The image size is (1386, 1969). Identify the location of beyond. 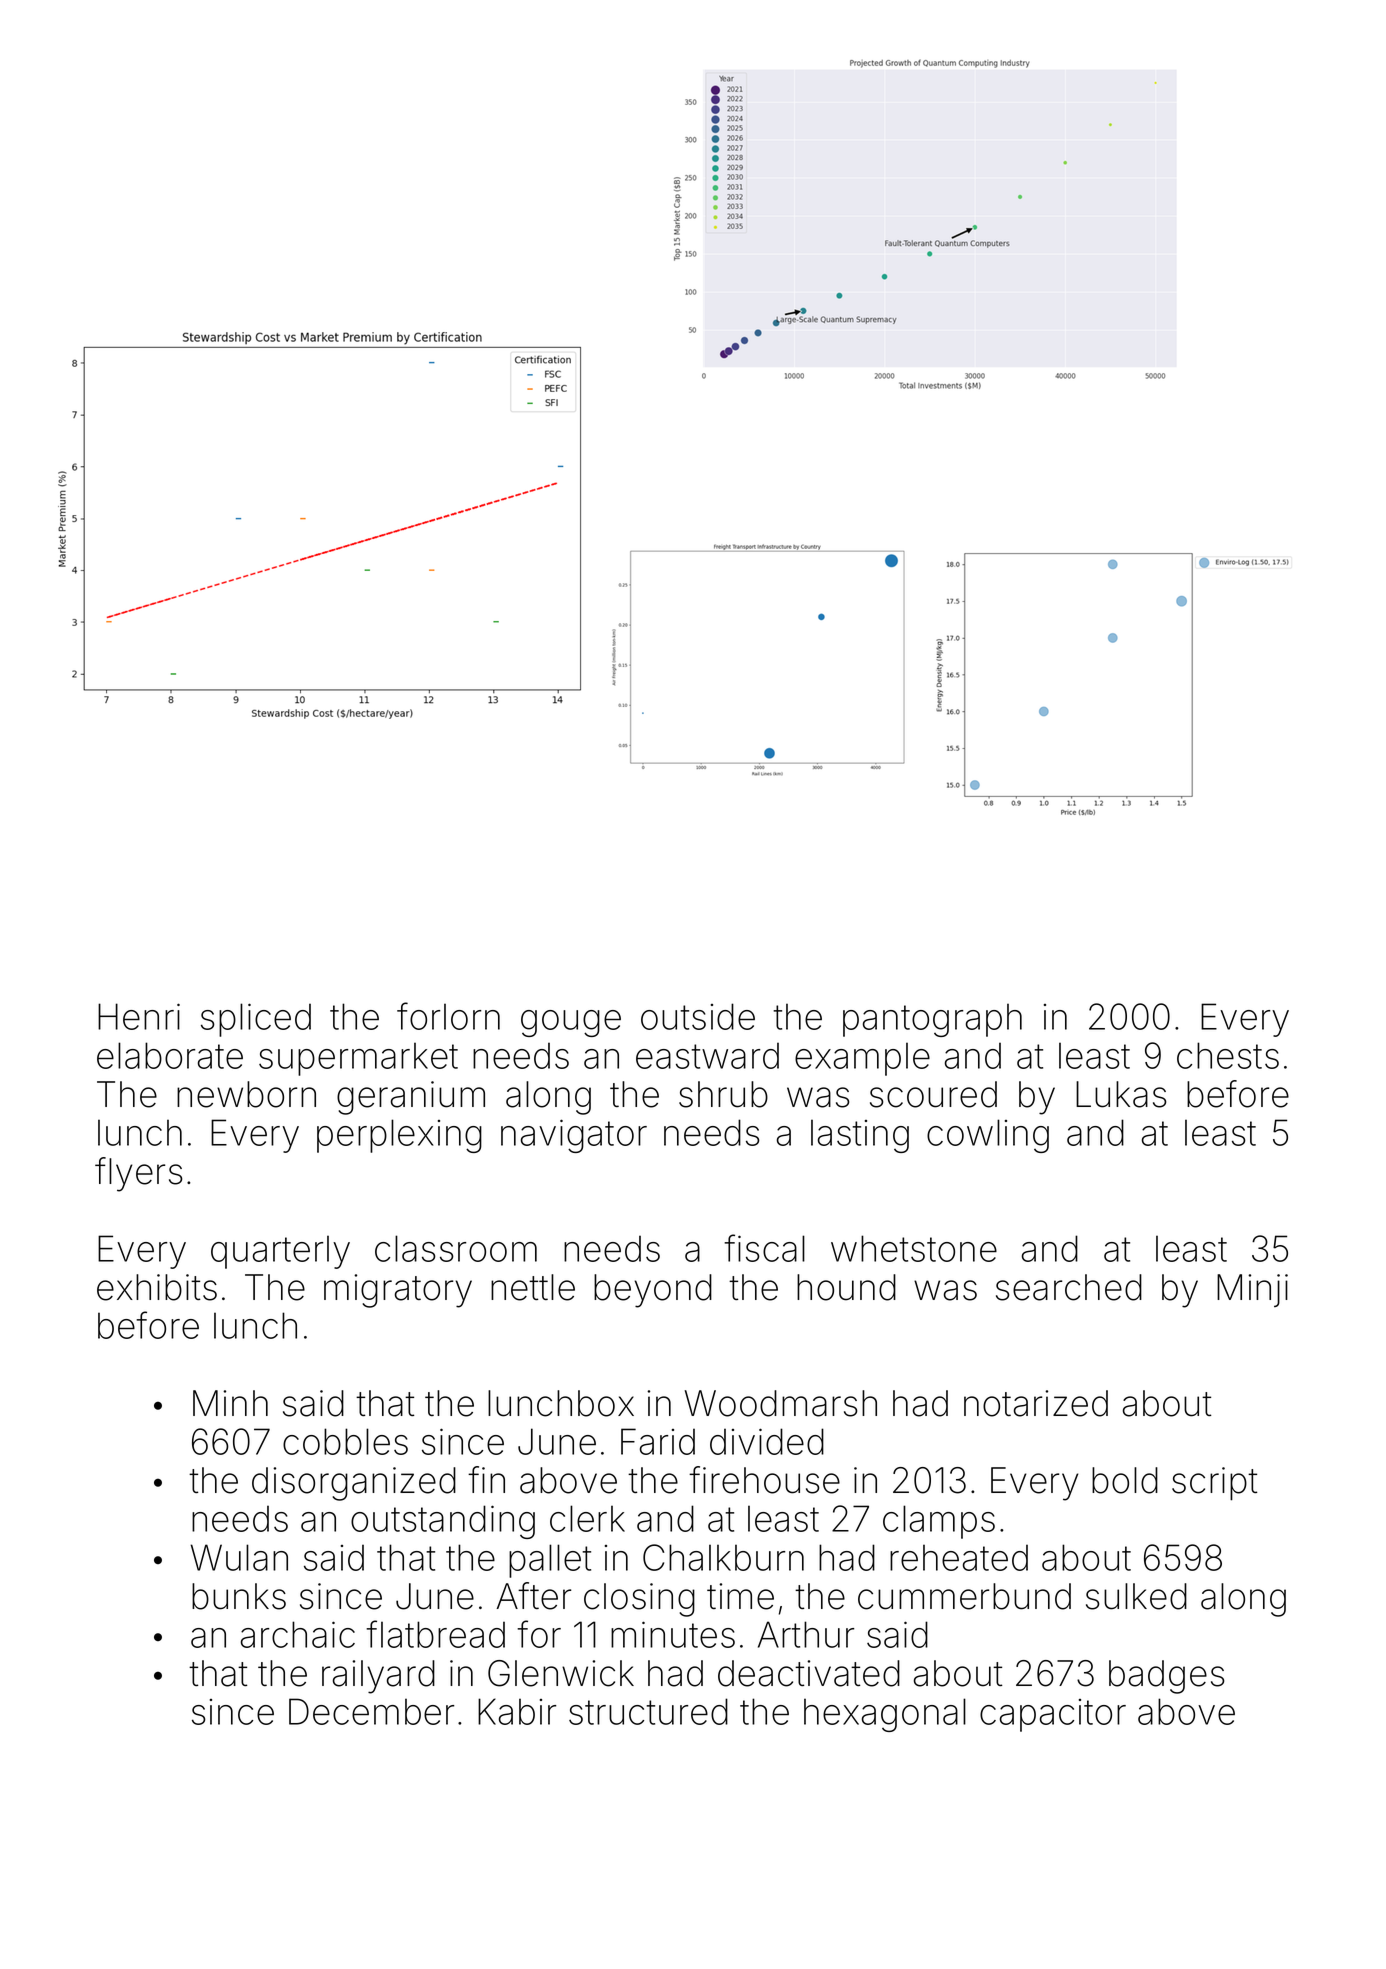
(653, 1291).
